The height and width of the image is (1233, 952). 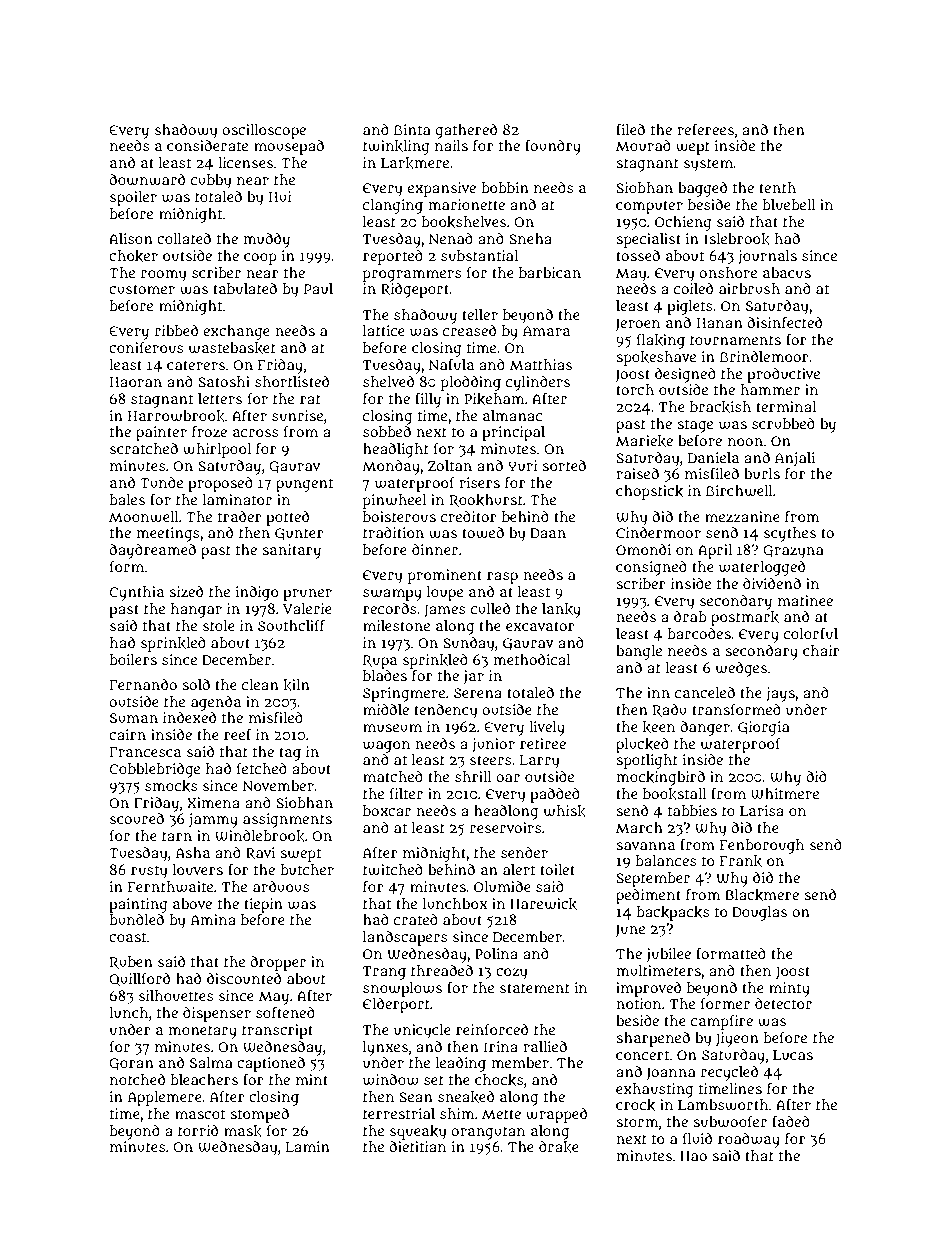 I want to click on Binta, so click(x=412, y=129).
